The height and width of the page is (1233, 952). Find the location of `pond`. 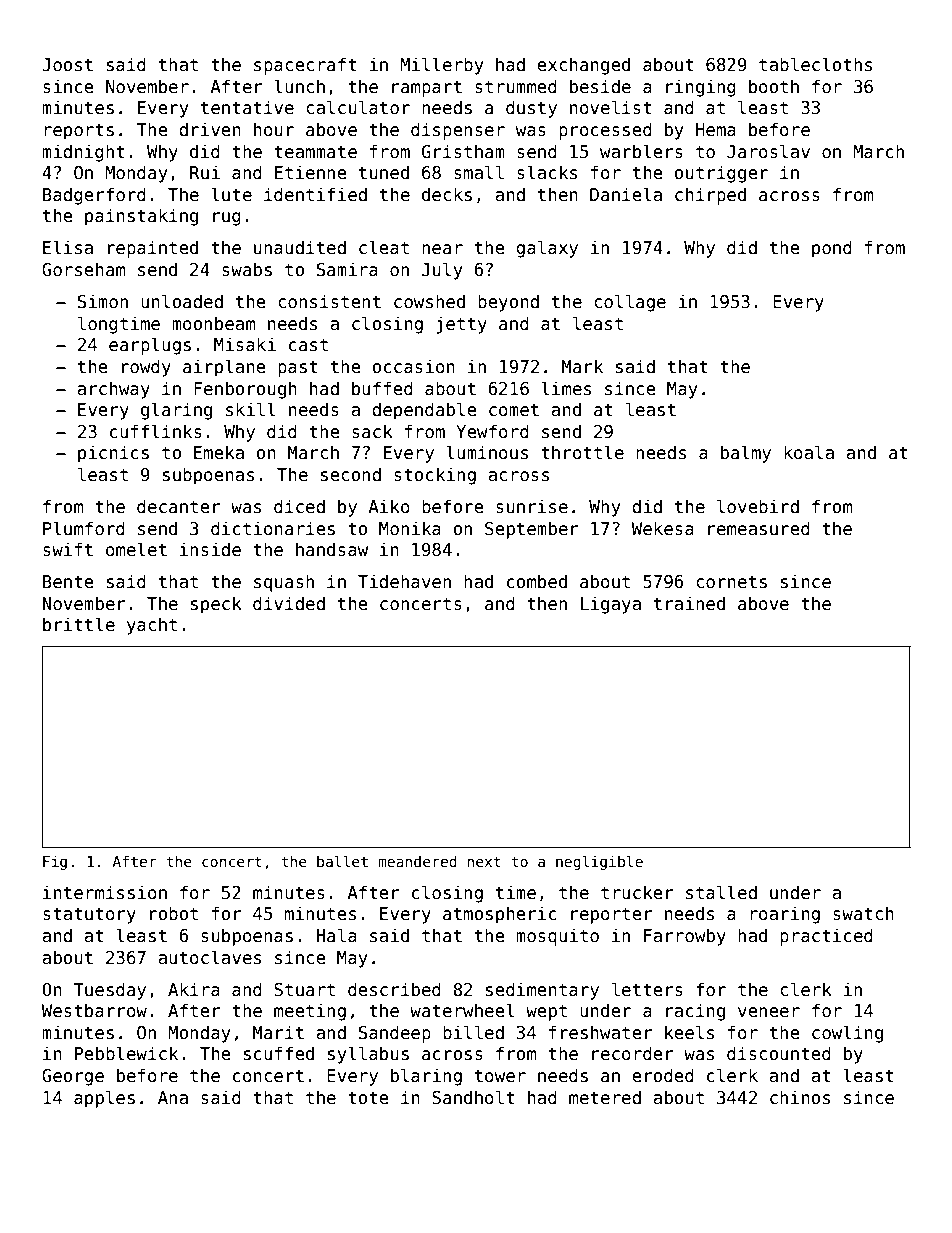

pond is located at coordinates (832, 249).
